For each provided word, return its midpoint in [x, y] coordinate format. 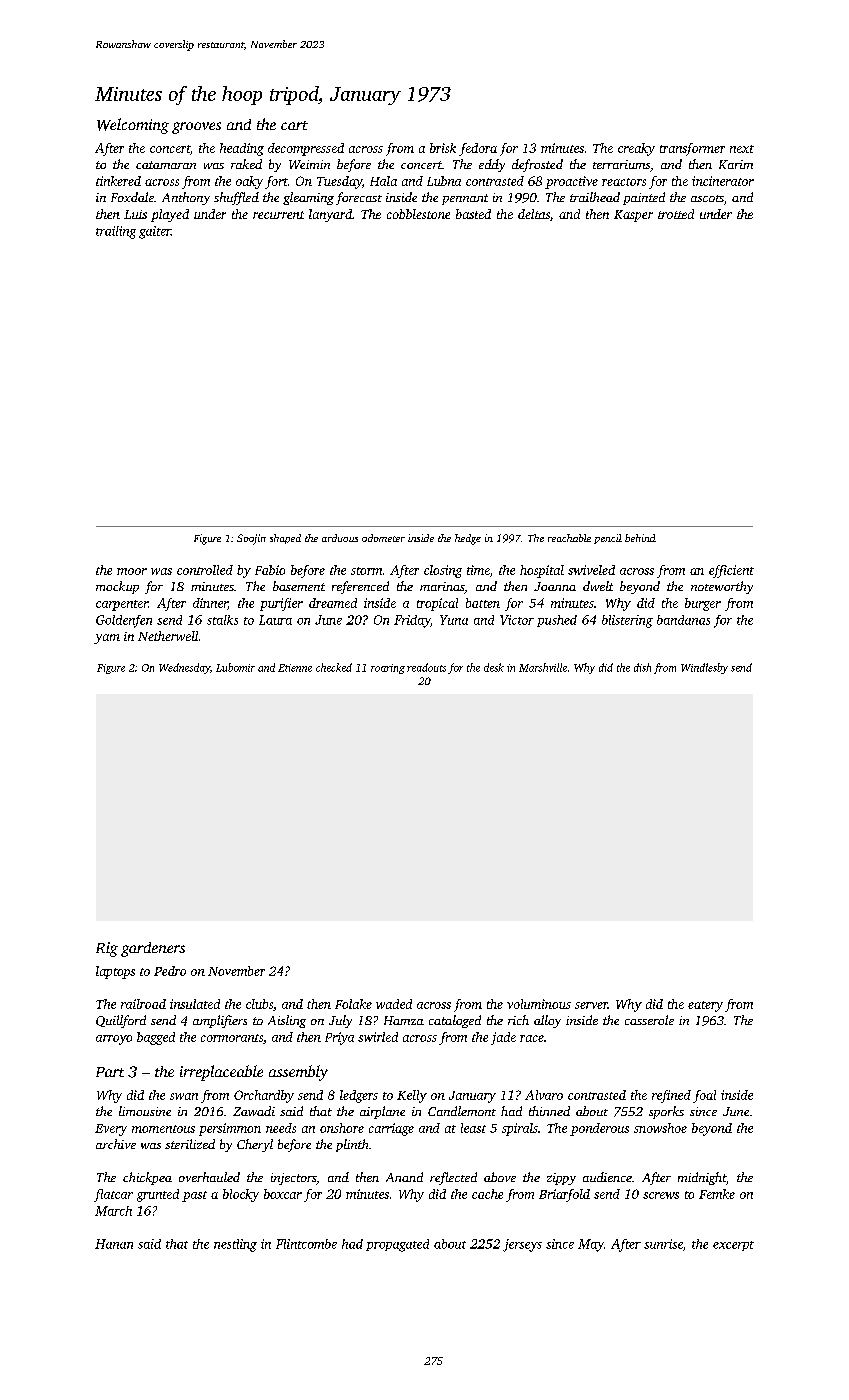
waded [394, 1004]
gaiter [155, 232]
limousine [145, 1111]
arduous [340, 538]
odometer [383, 538]
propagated [397, 1245]
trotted [676, 214]
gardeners [153, 949]
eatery [705, 1006]
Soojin [251, 539]
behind [640, 538]
